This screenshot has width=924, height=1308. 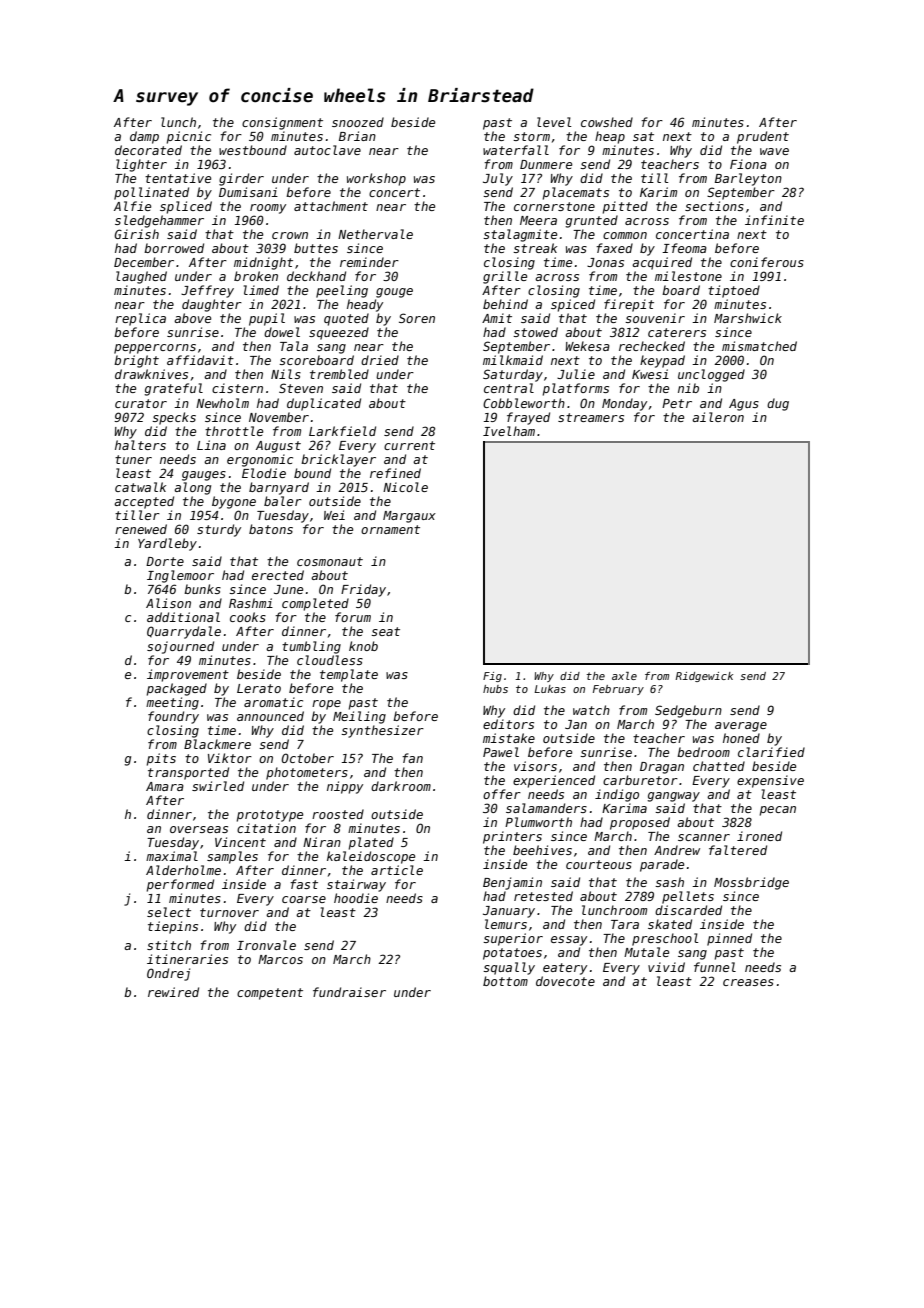 I want to click on Soren, so click(x=417, y=318).
